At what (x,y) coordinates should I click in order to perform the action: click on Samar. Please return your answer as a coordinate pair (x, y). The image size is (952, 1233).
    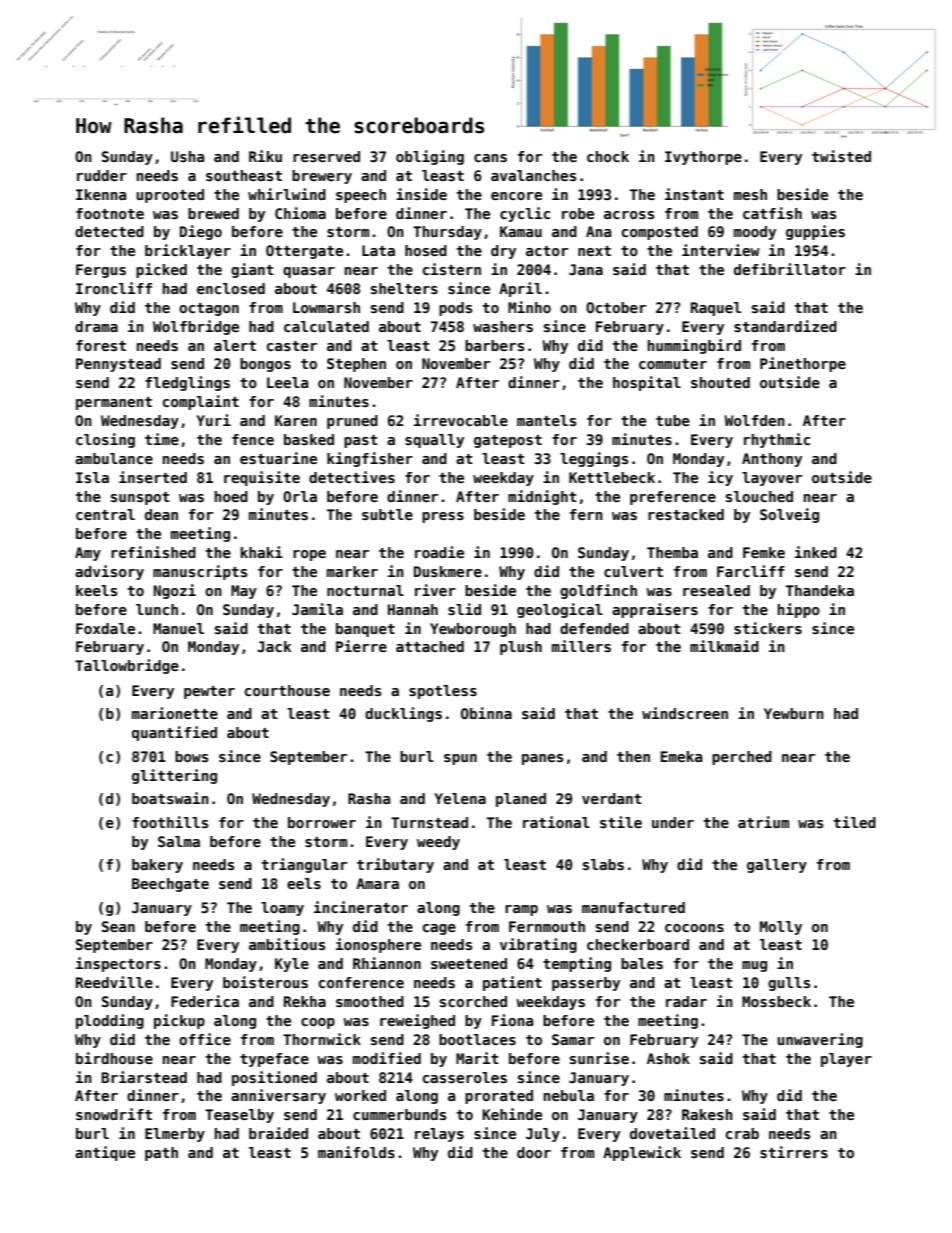
    Looking at the image, I should click on (573, 1039).
